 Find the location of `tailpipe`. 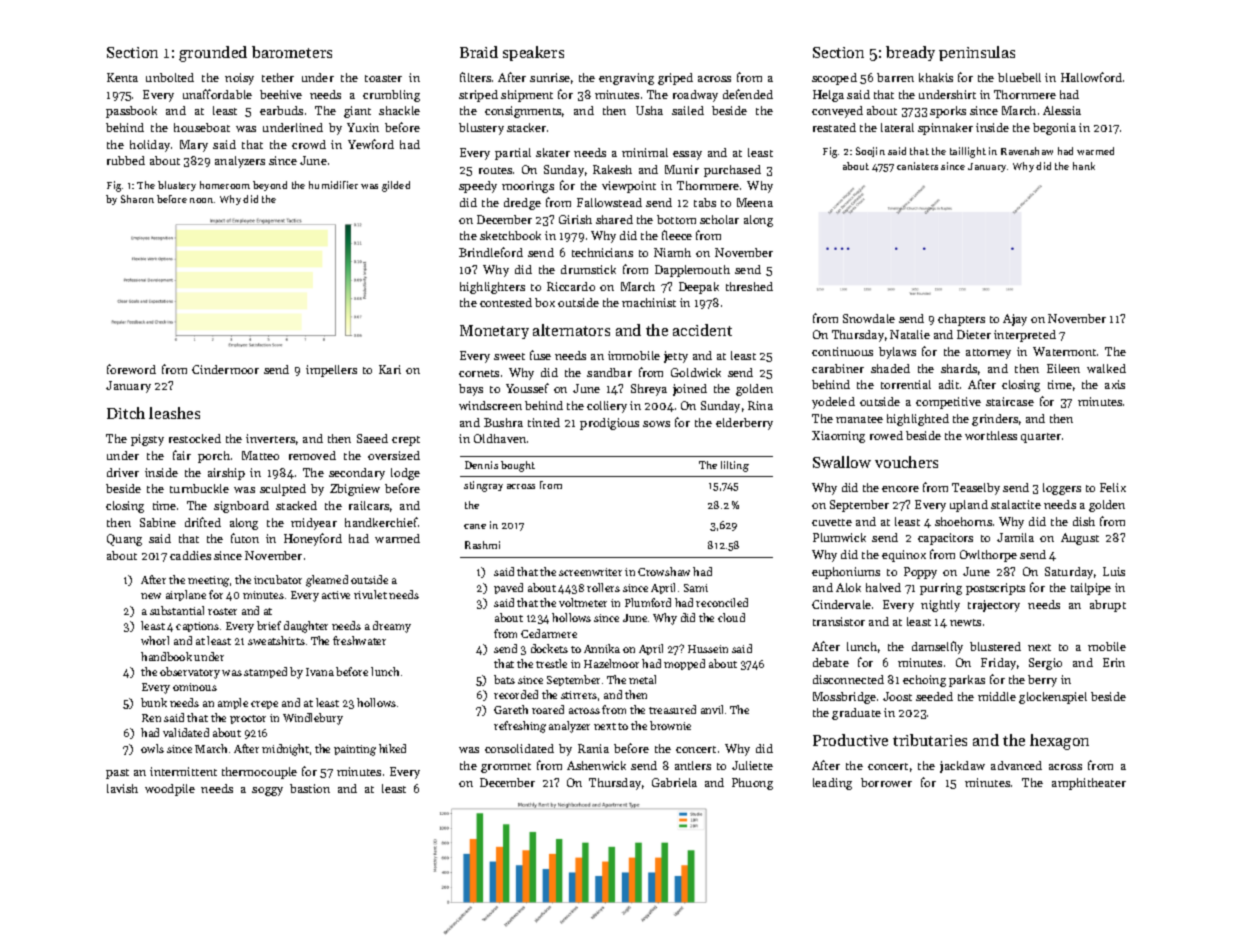

tailpipe is located at coordinates (1091, 589).
